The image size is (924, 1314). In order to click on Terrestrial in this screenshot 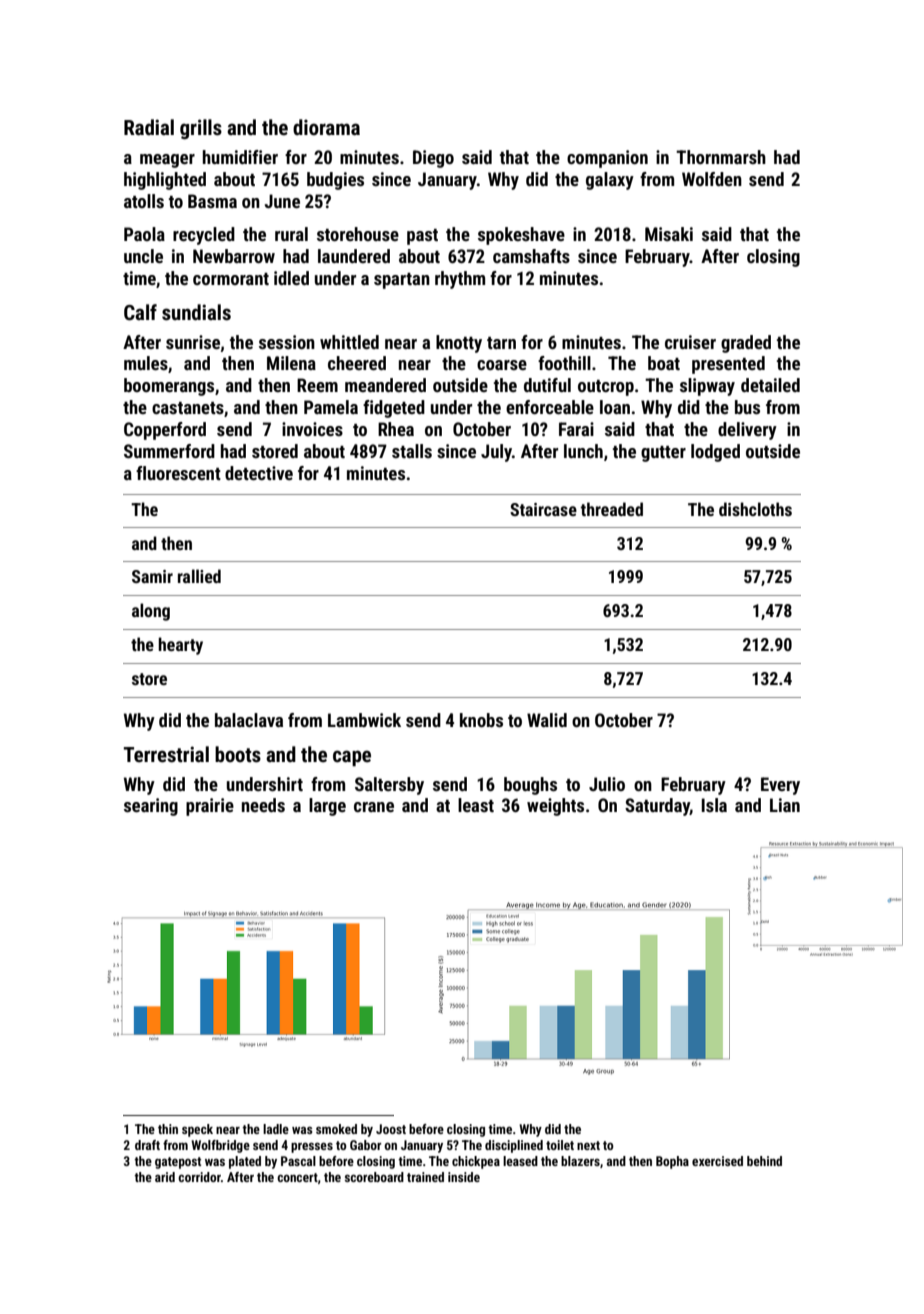, I will do `click(166, 754)`.
